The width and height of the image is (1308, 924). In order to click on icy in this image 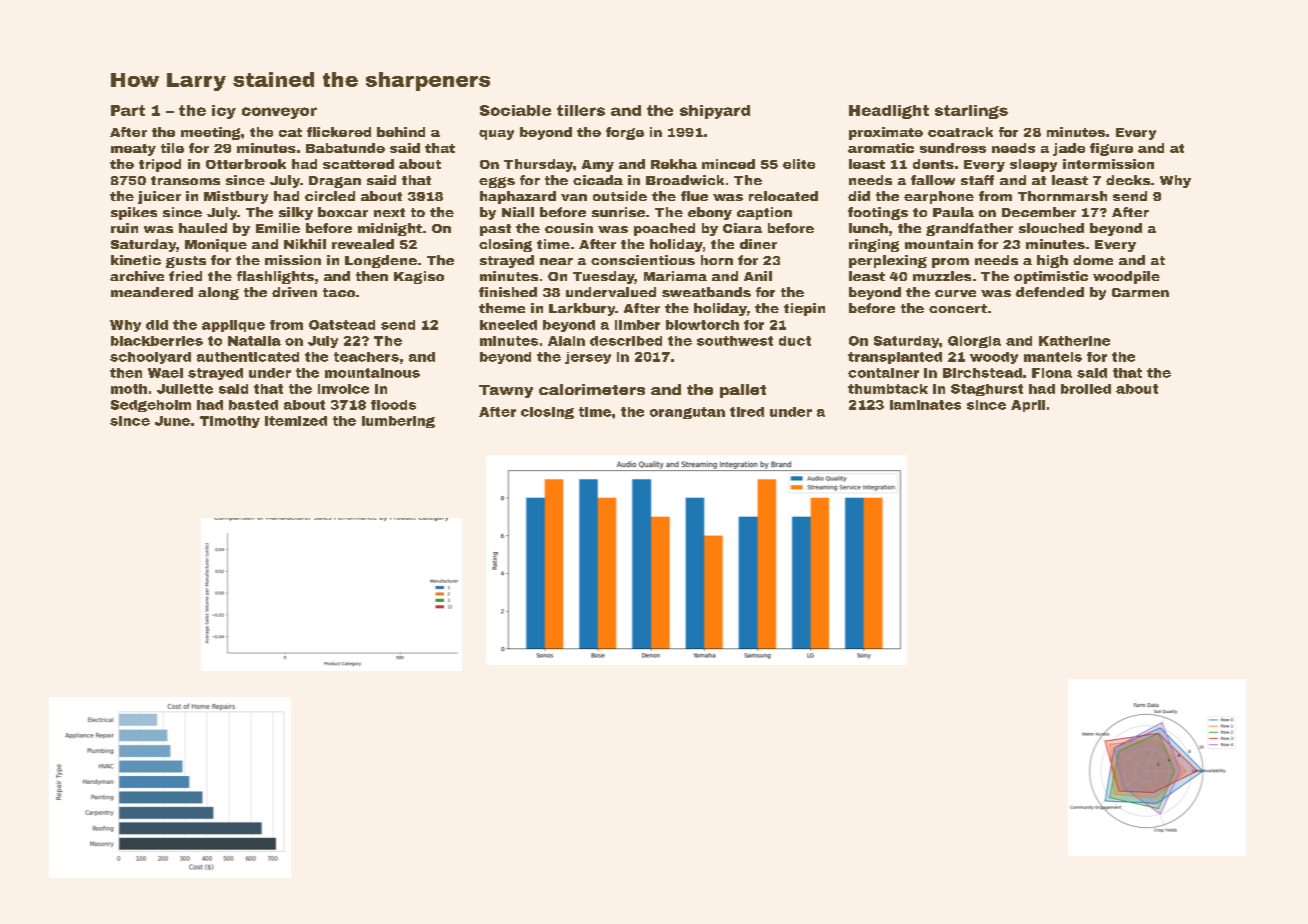, I will do `click(224, 112)`.
